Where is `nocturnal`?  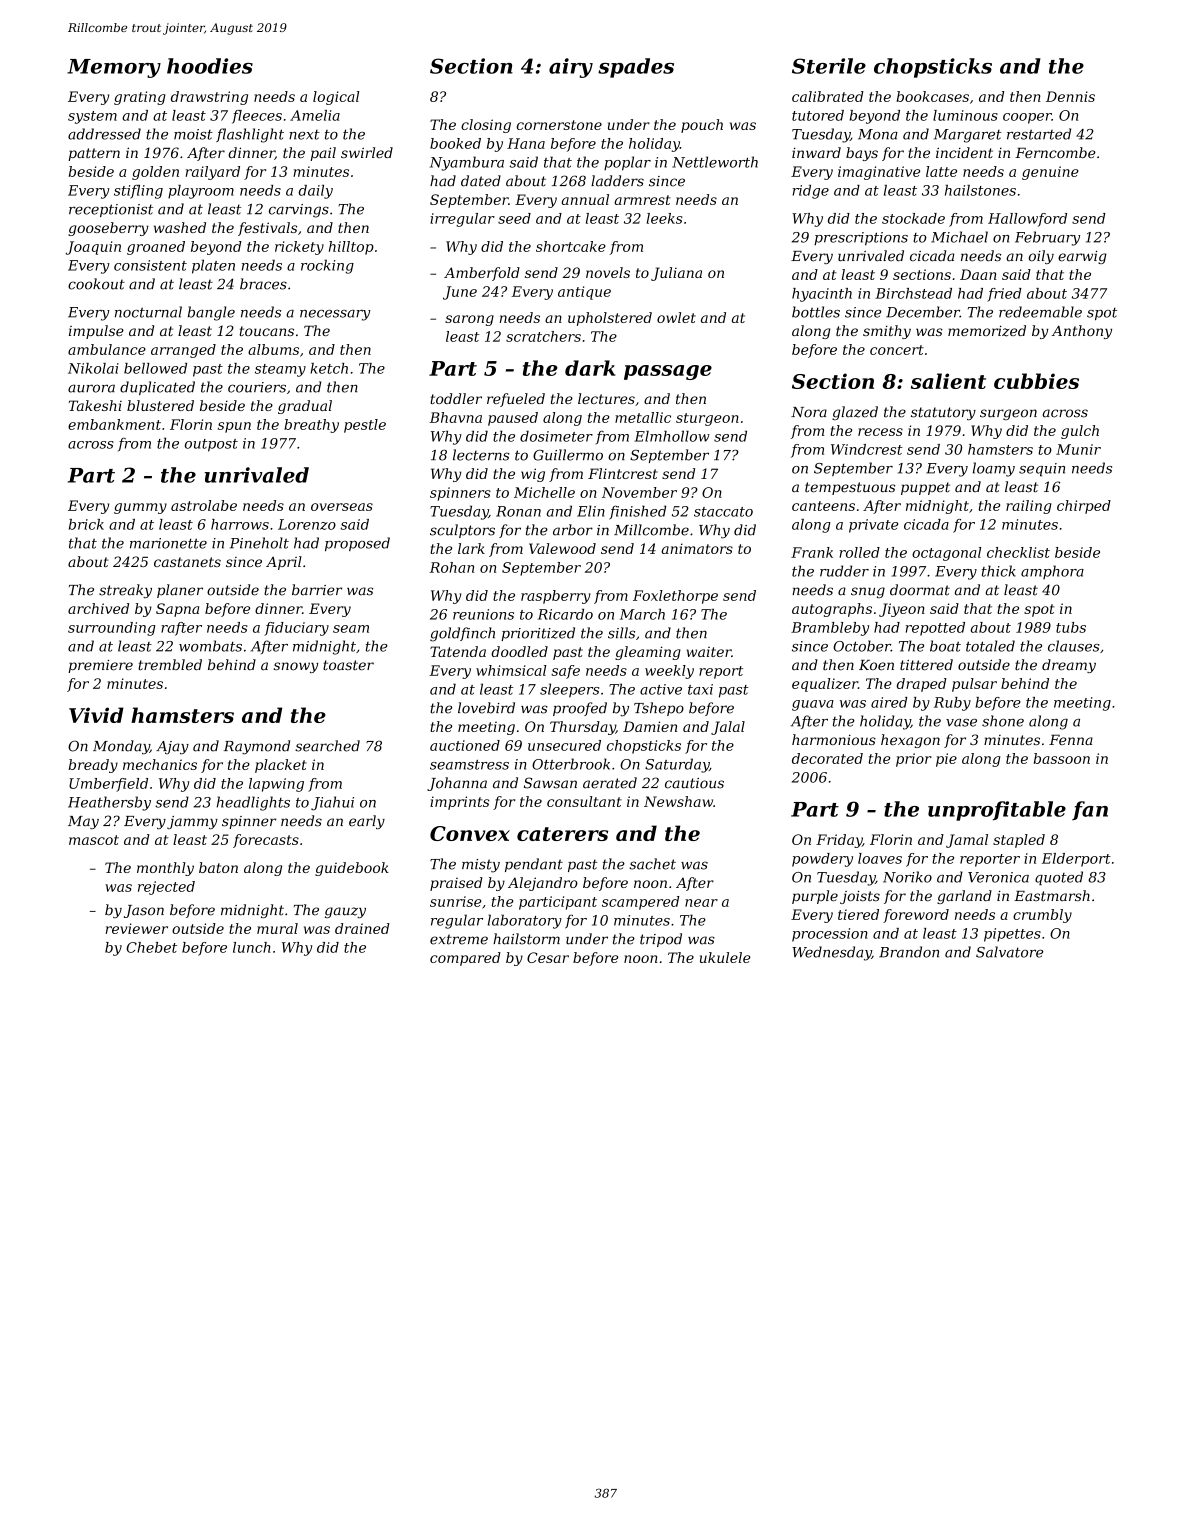 nocturnal is located at coordinates (148, 312).
